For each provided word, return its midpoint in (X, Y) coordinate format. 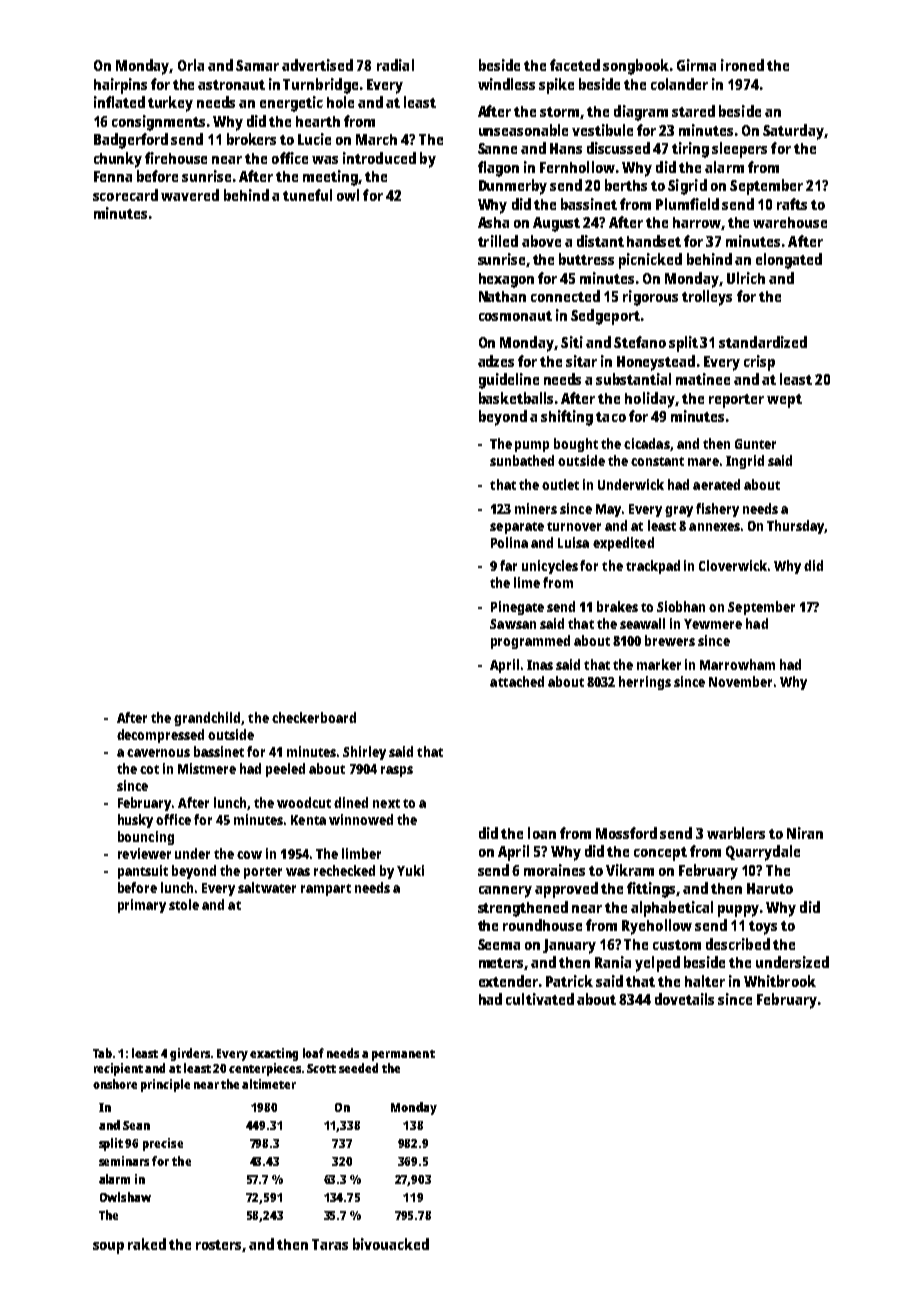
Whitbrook (780, 981)
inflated (119, 102)
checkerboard (314, 717)
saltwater (267, 887)
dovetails (684, 999)
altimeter (269, 1084)
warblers (736, 833)
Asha (493, 222)
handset (654, 241)
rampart (326, 890)
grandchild (207, 719)
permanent (403, 1055)
